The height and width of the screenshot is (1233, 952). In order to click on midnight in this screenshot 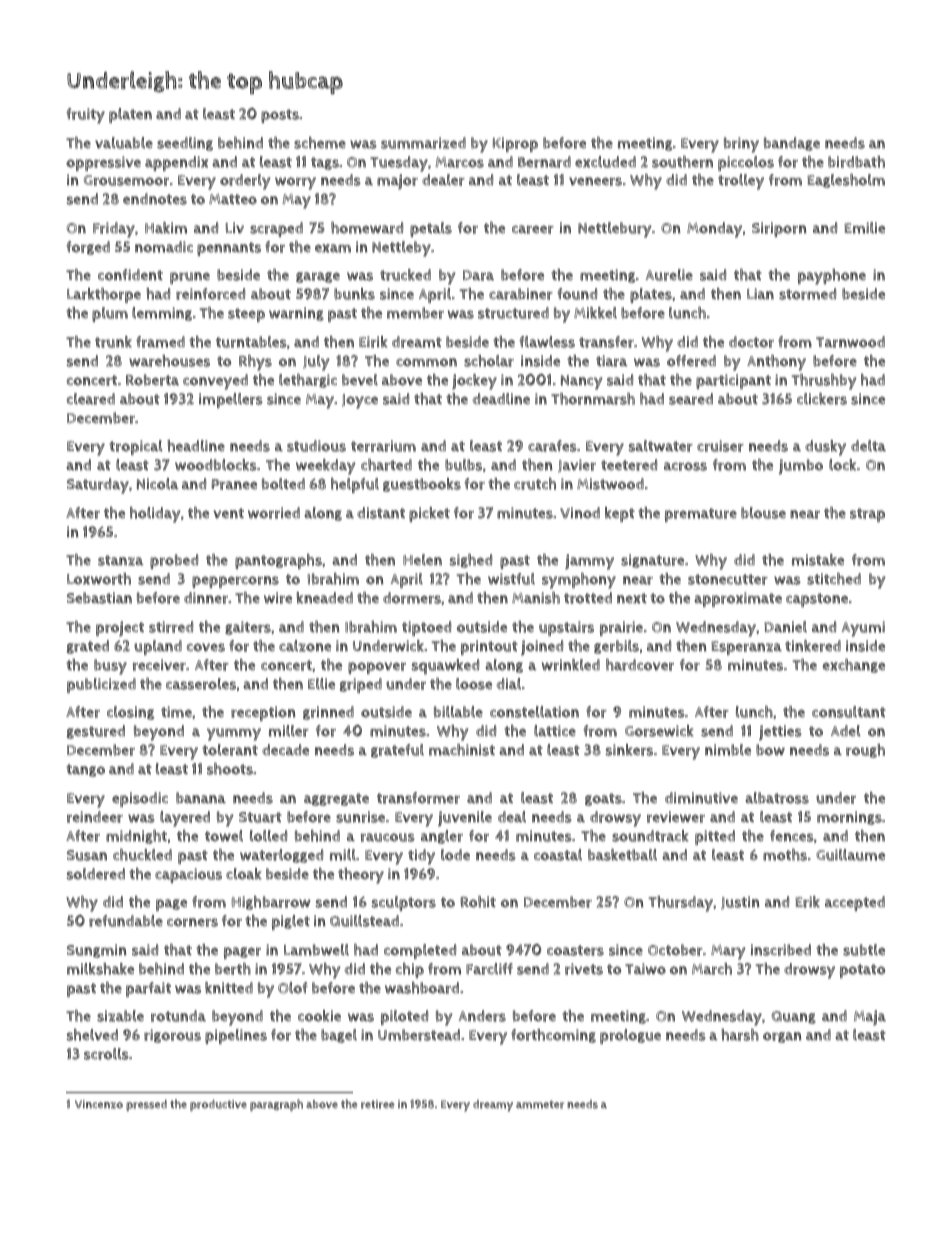, I will do `click(136, 837)`.
